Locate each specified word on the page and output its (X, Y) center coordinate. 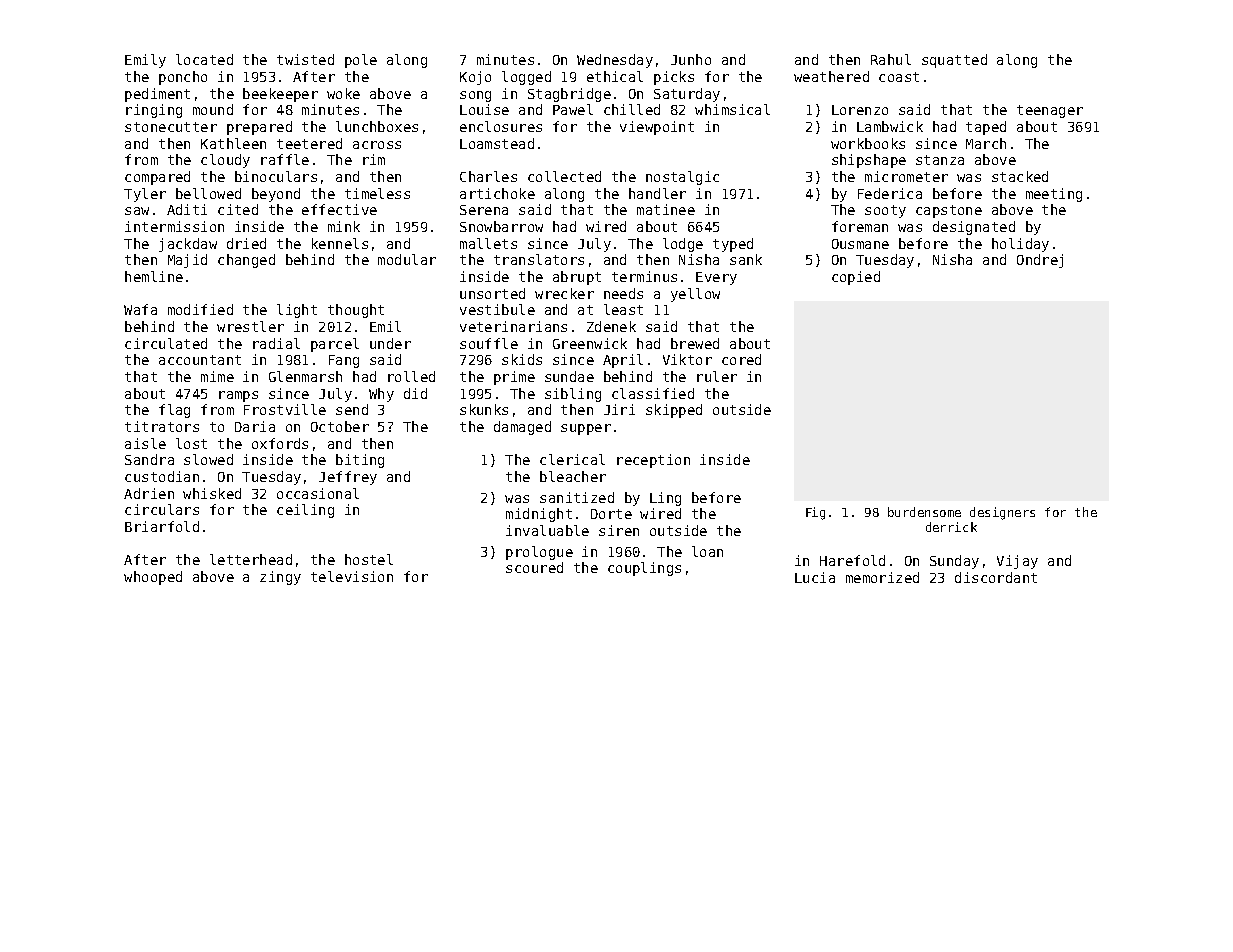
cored (741, 359)
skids (522, 359)
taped (986, 128)
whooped (153, 578)
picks (674, 78)
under (390, 343)
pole (361, 61)
